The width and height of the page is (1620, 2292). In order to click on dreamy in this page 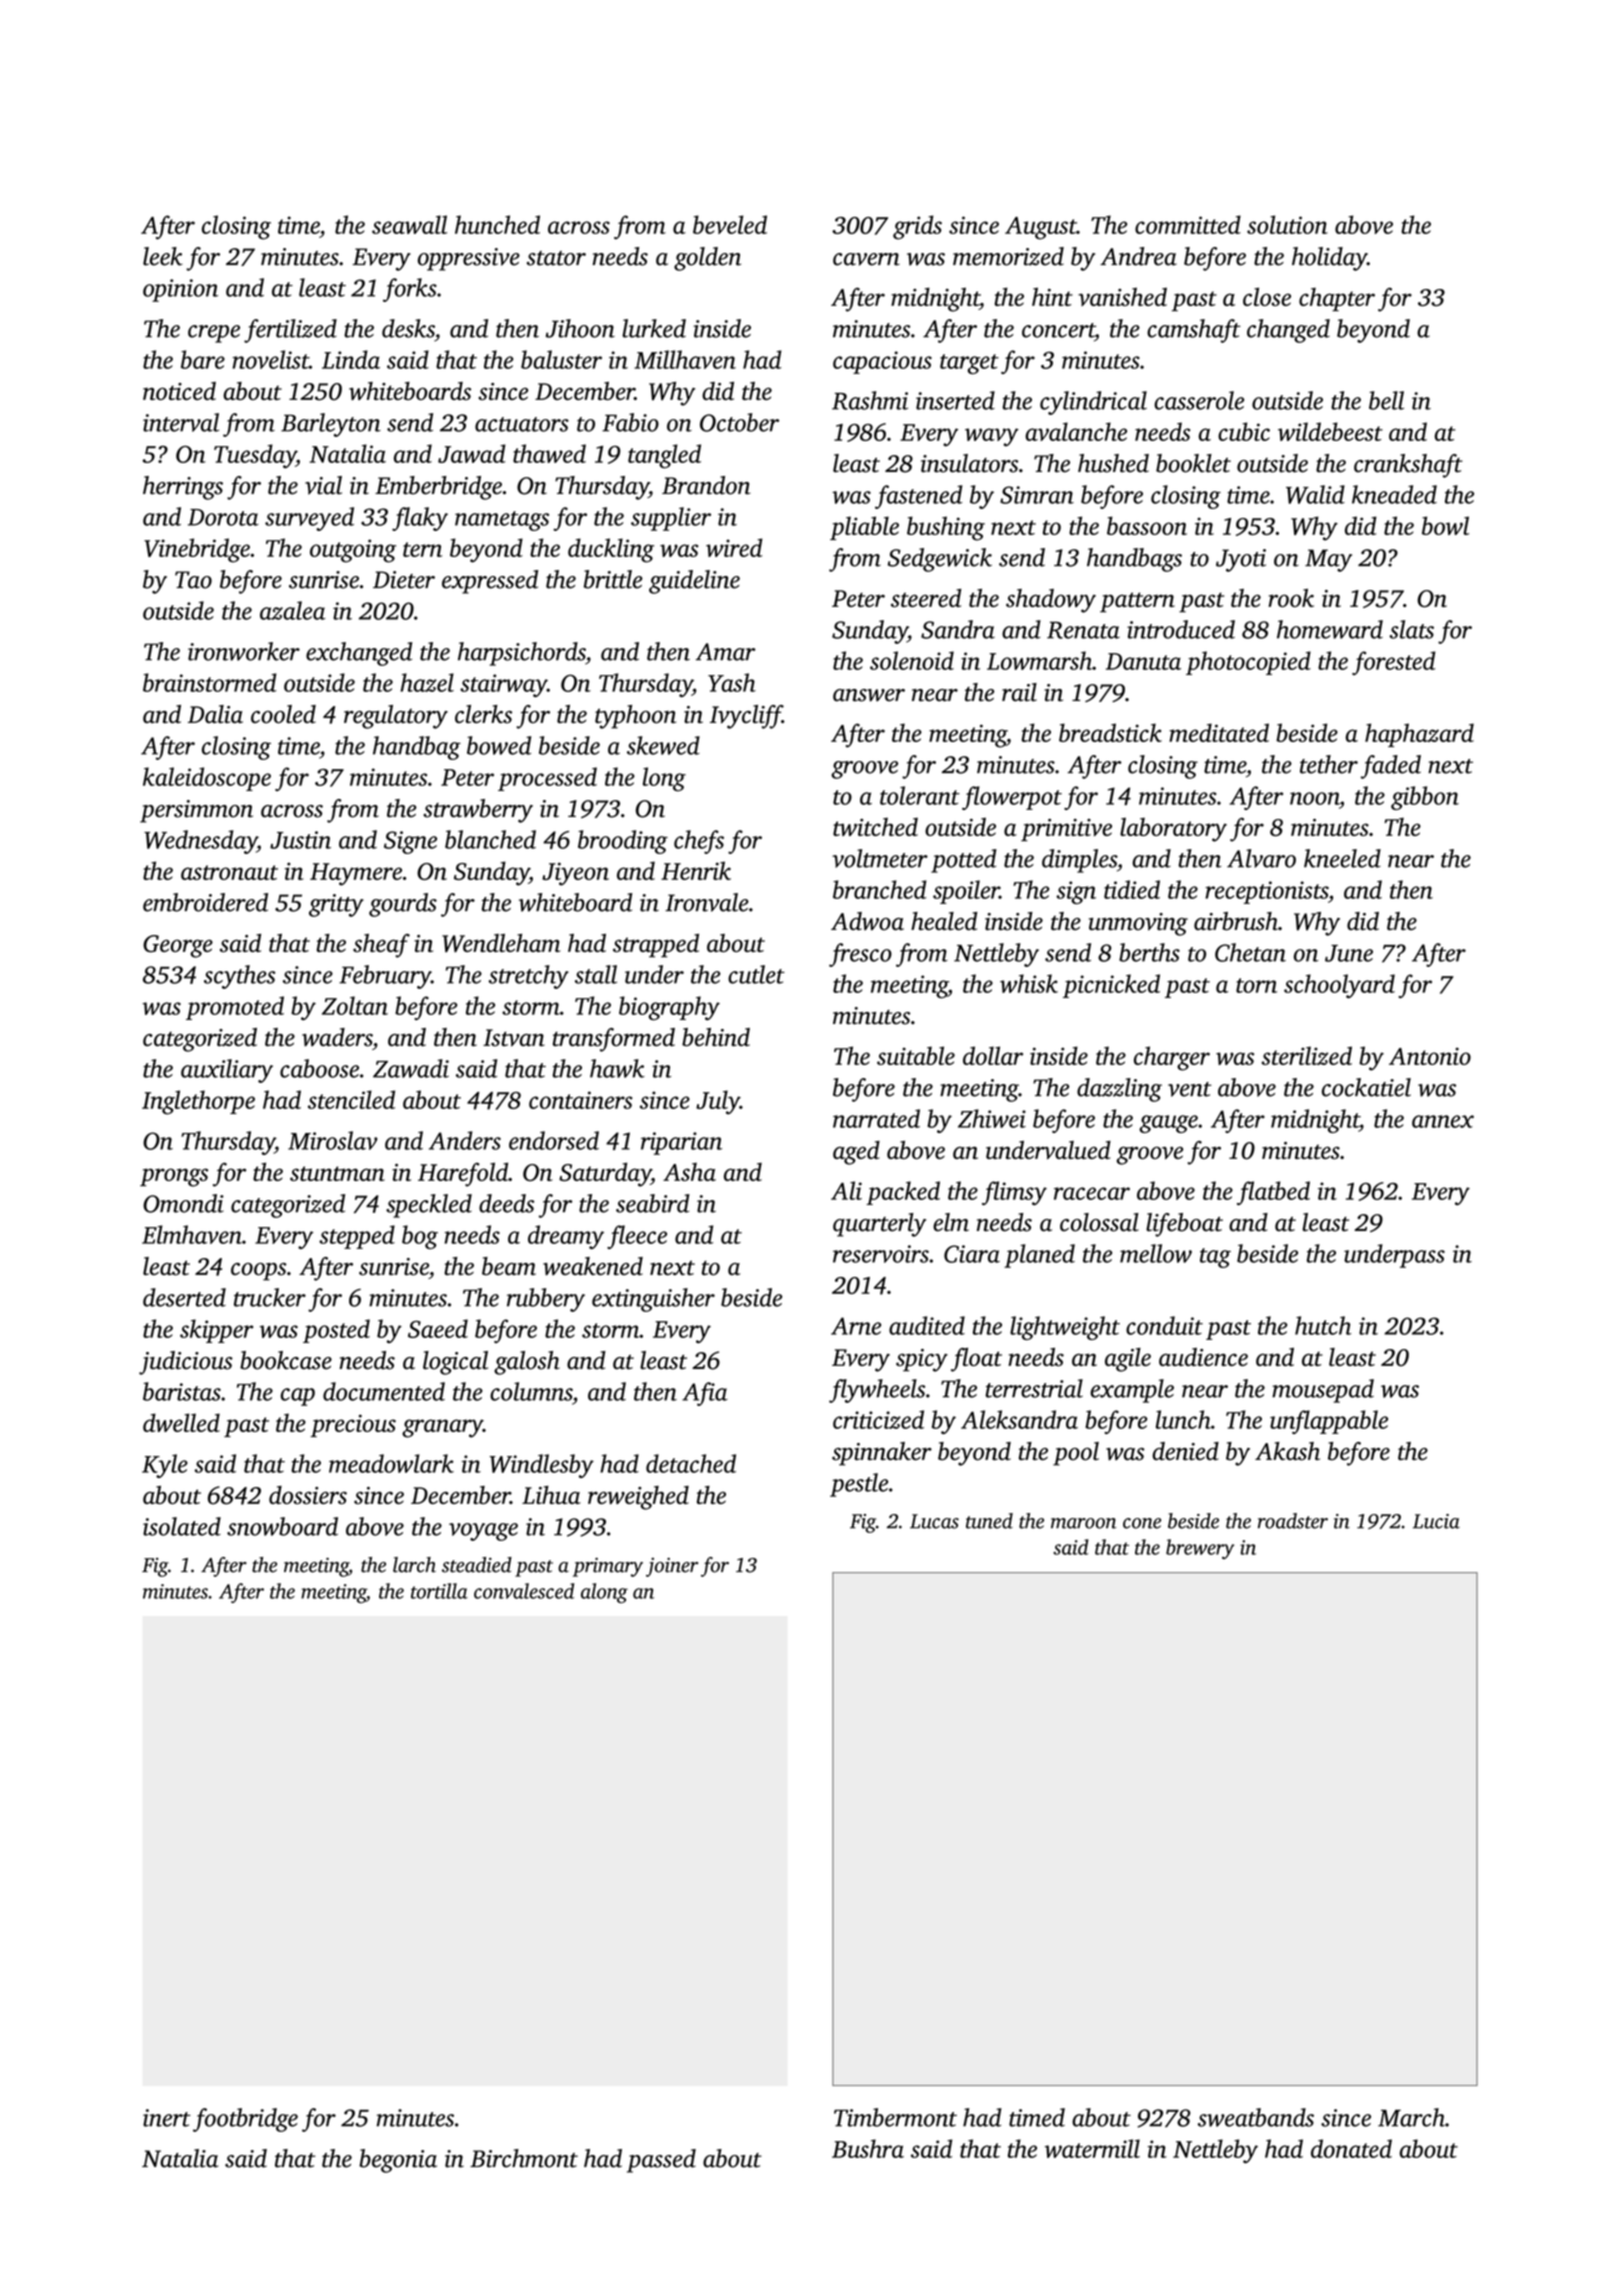, I will do `click(566, 1237)`.
